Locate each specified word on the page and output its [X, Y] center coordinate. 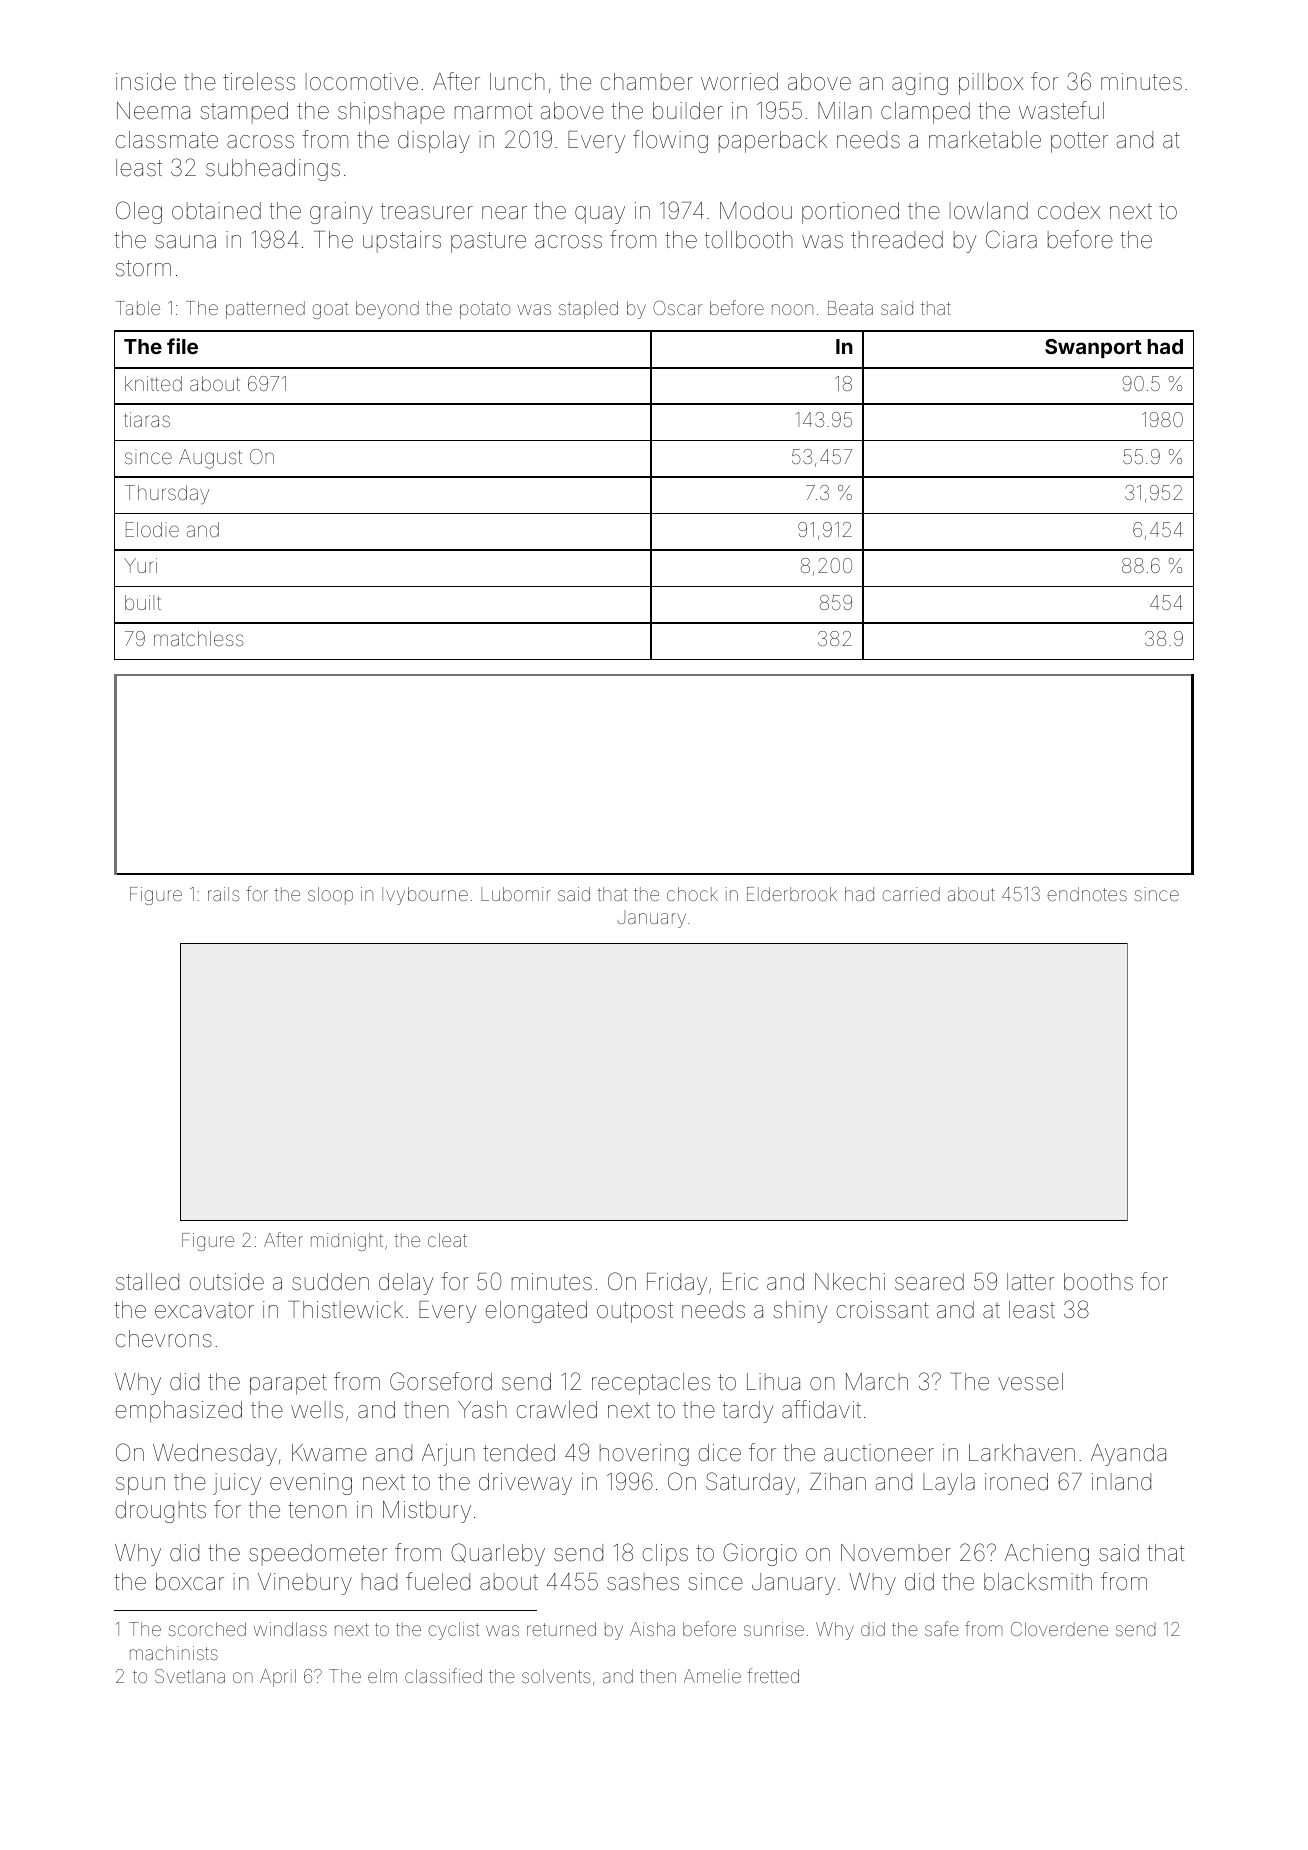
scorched [207, 1629]
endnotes [1087, 894]
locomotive [362, 82]
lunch [517, 81]
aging [920, 84]
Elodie [152, 529]
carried [911, 894]
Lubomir [516, 894]
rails [224, 894]
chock [692, 894]
